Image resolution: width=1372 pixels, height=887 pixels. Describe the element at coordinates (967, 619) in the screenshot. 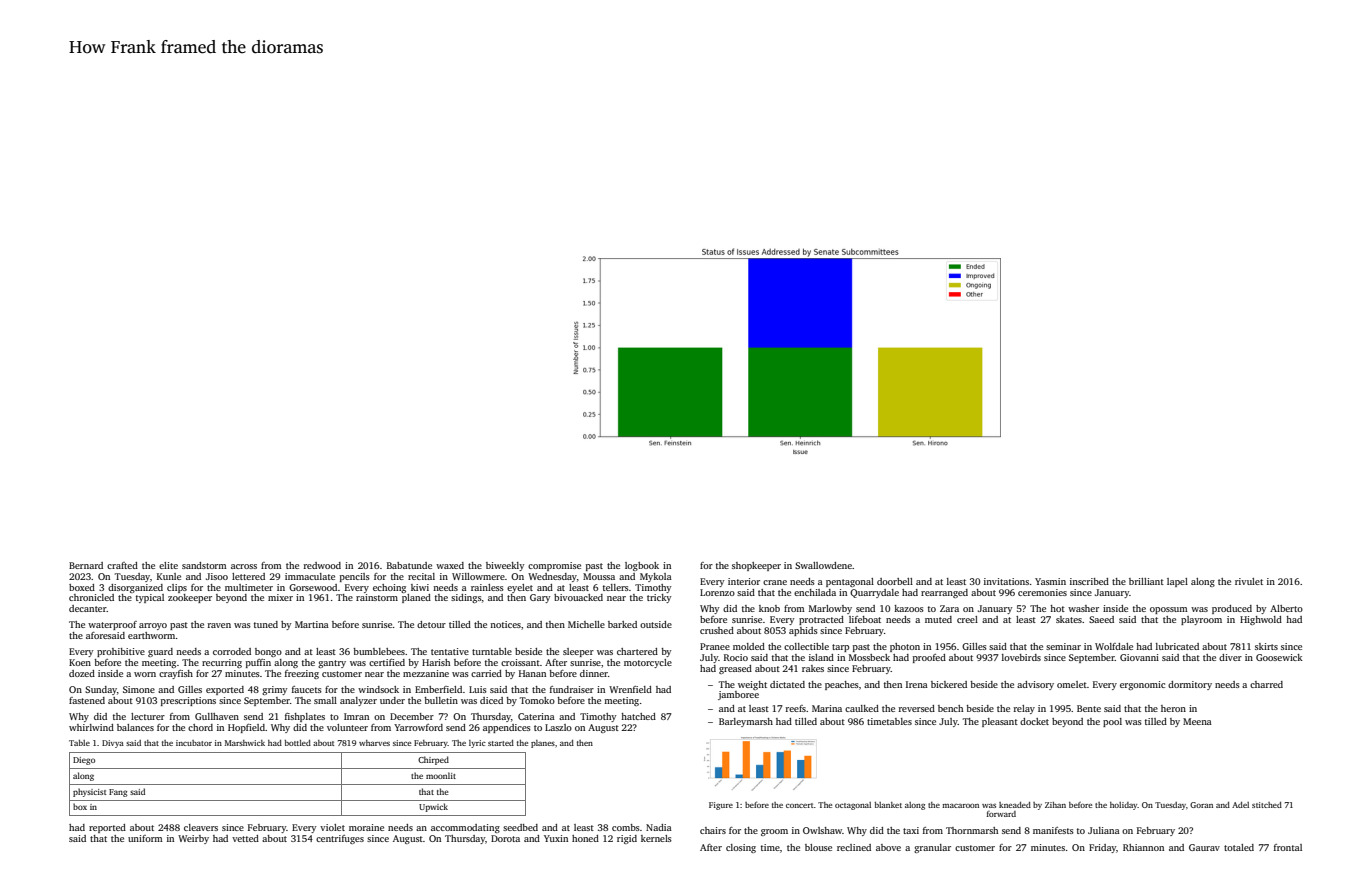

I see `creel` at that location.
